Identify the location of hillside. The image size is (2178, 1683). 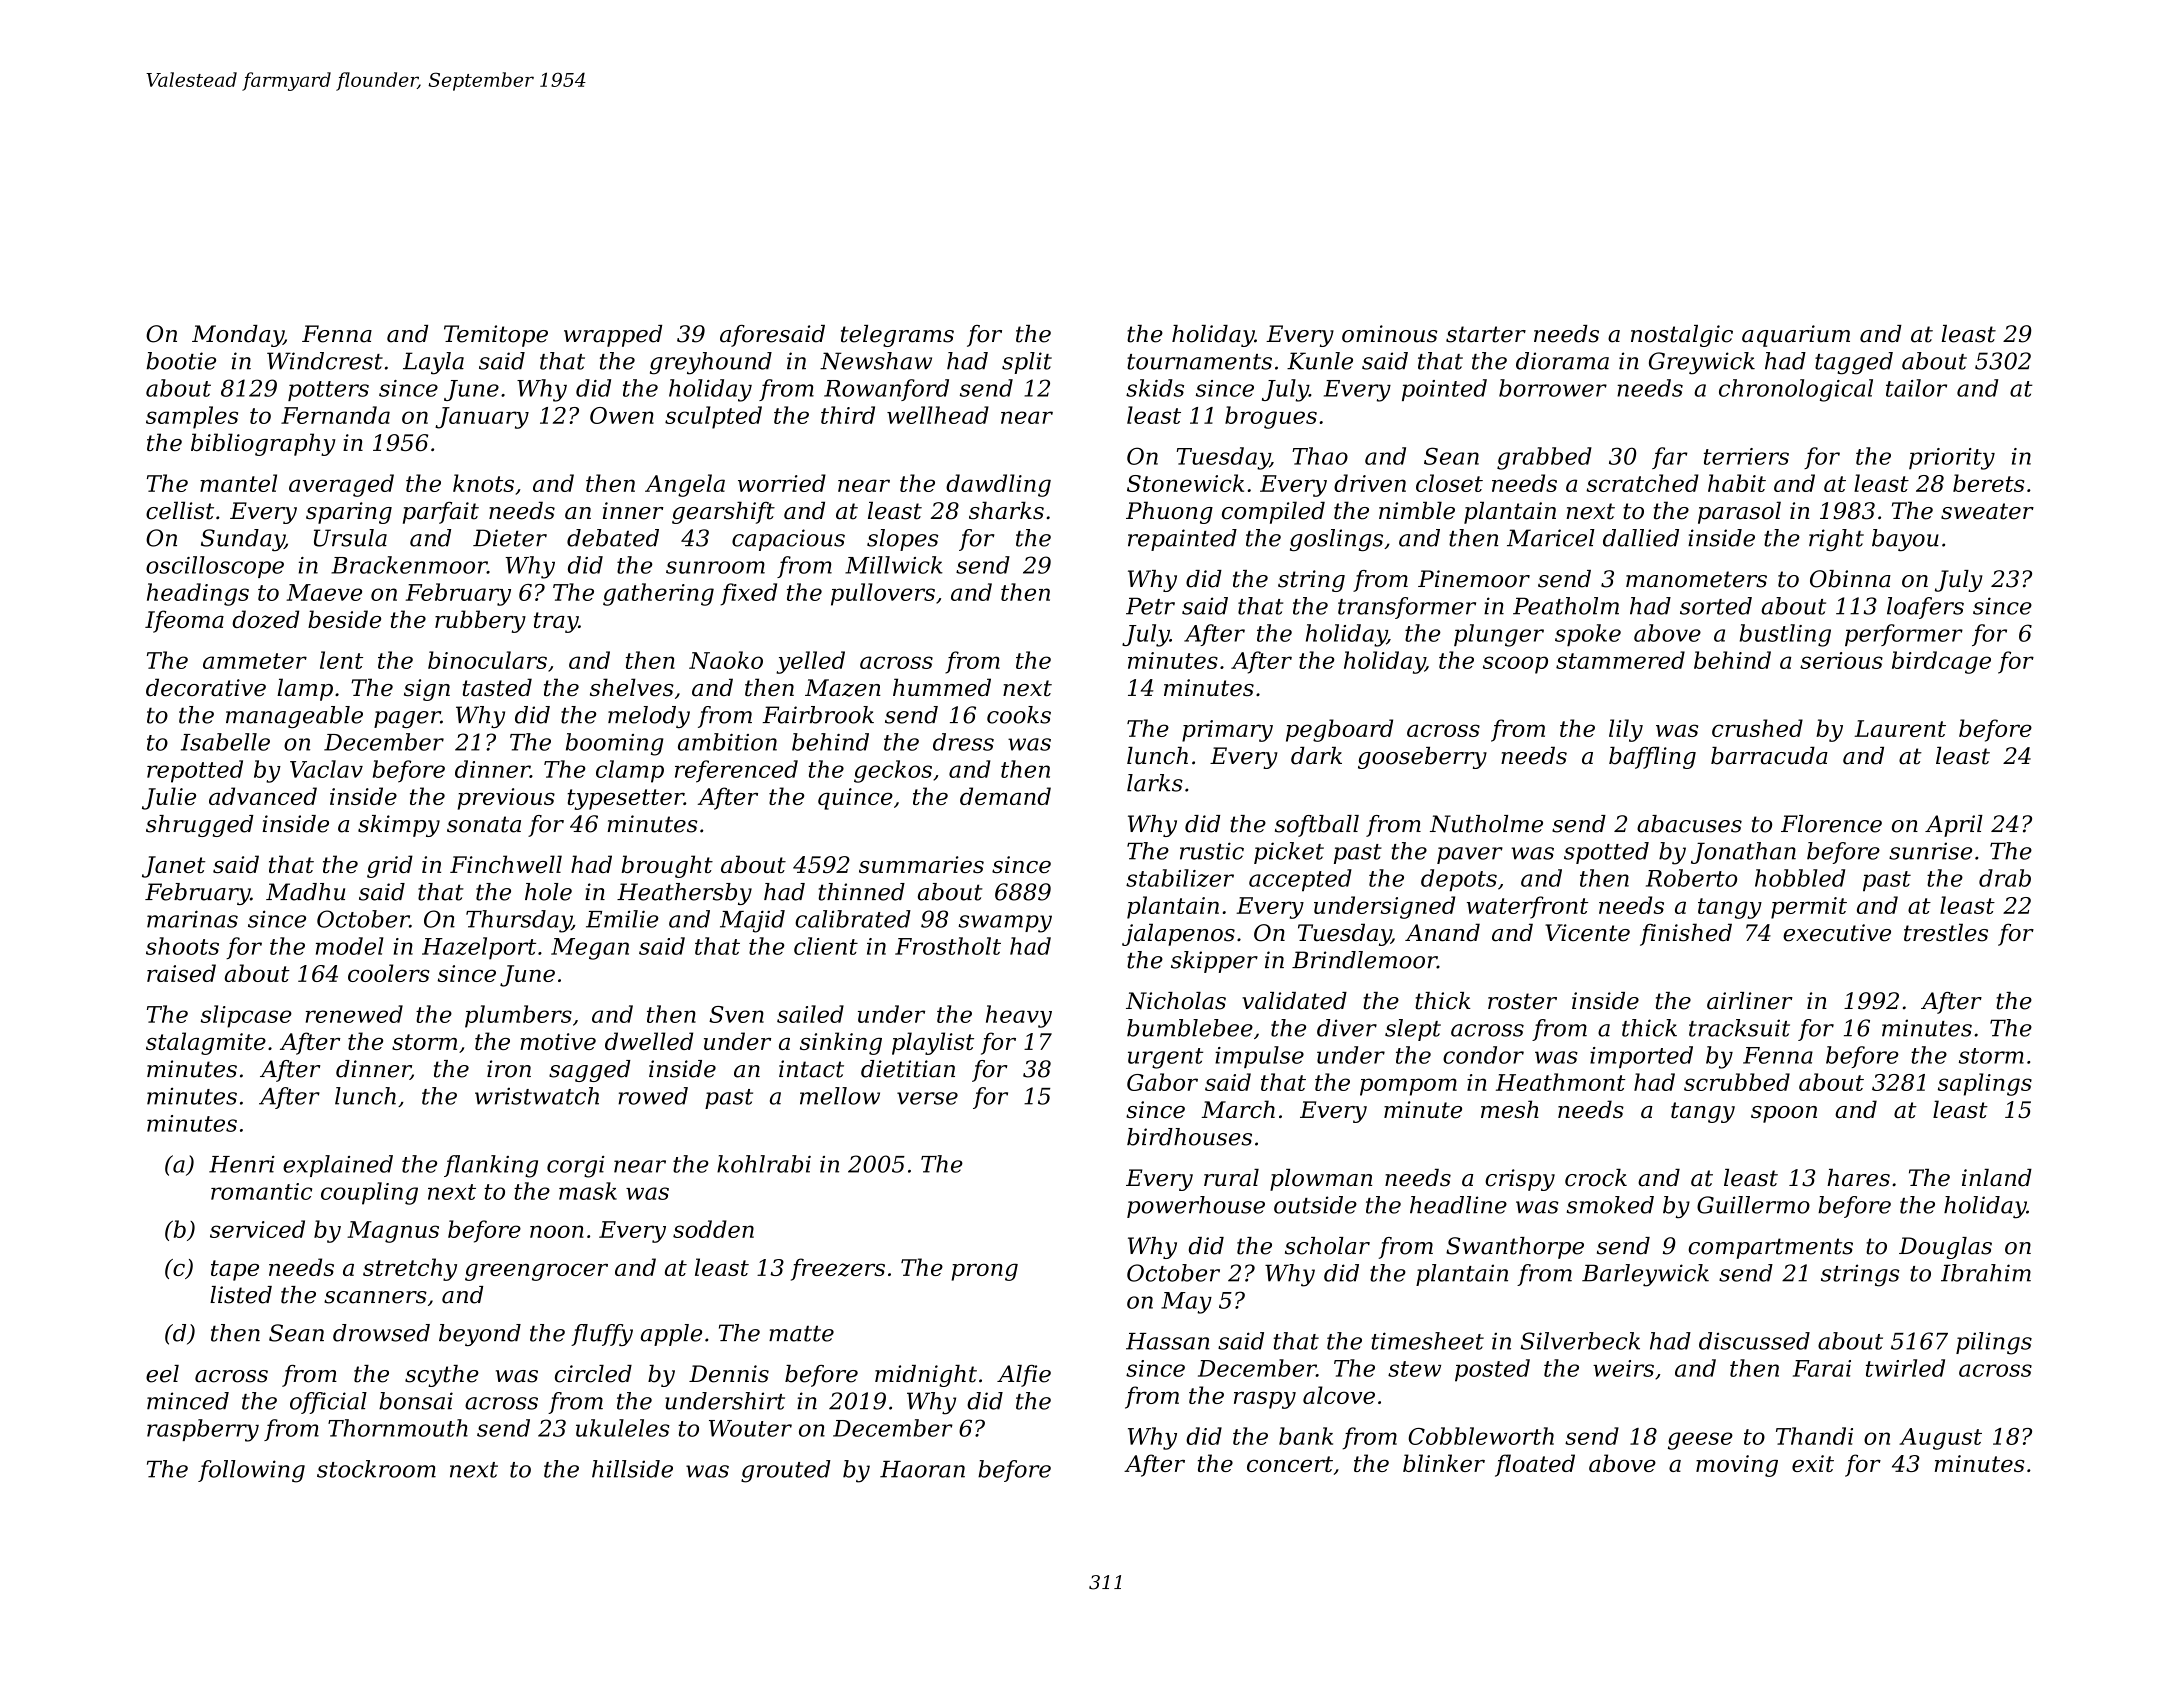
(632, 1469).
